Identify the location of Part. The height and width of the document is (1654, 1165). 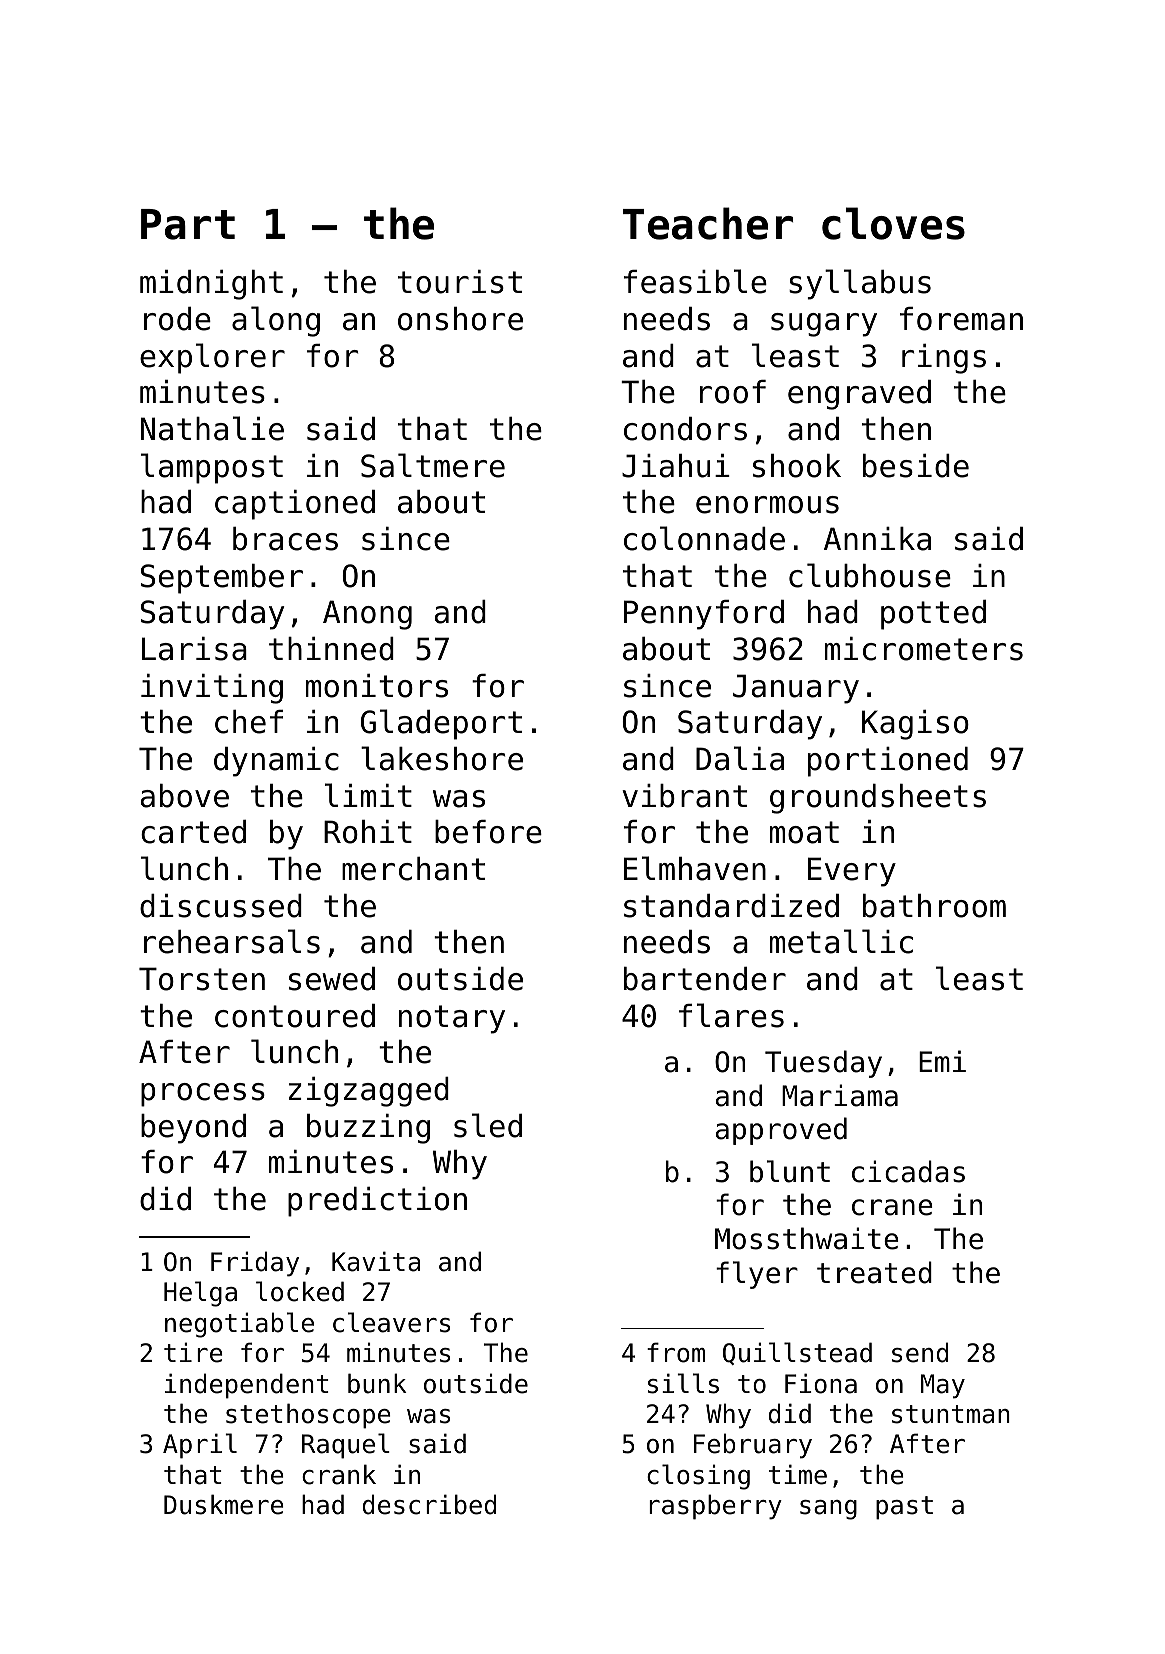
(188, 224).
